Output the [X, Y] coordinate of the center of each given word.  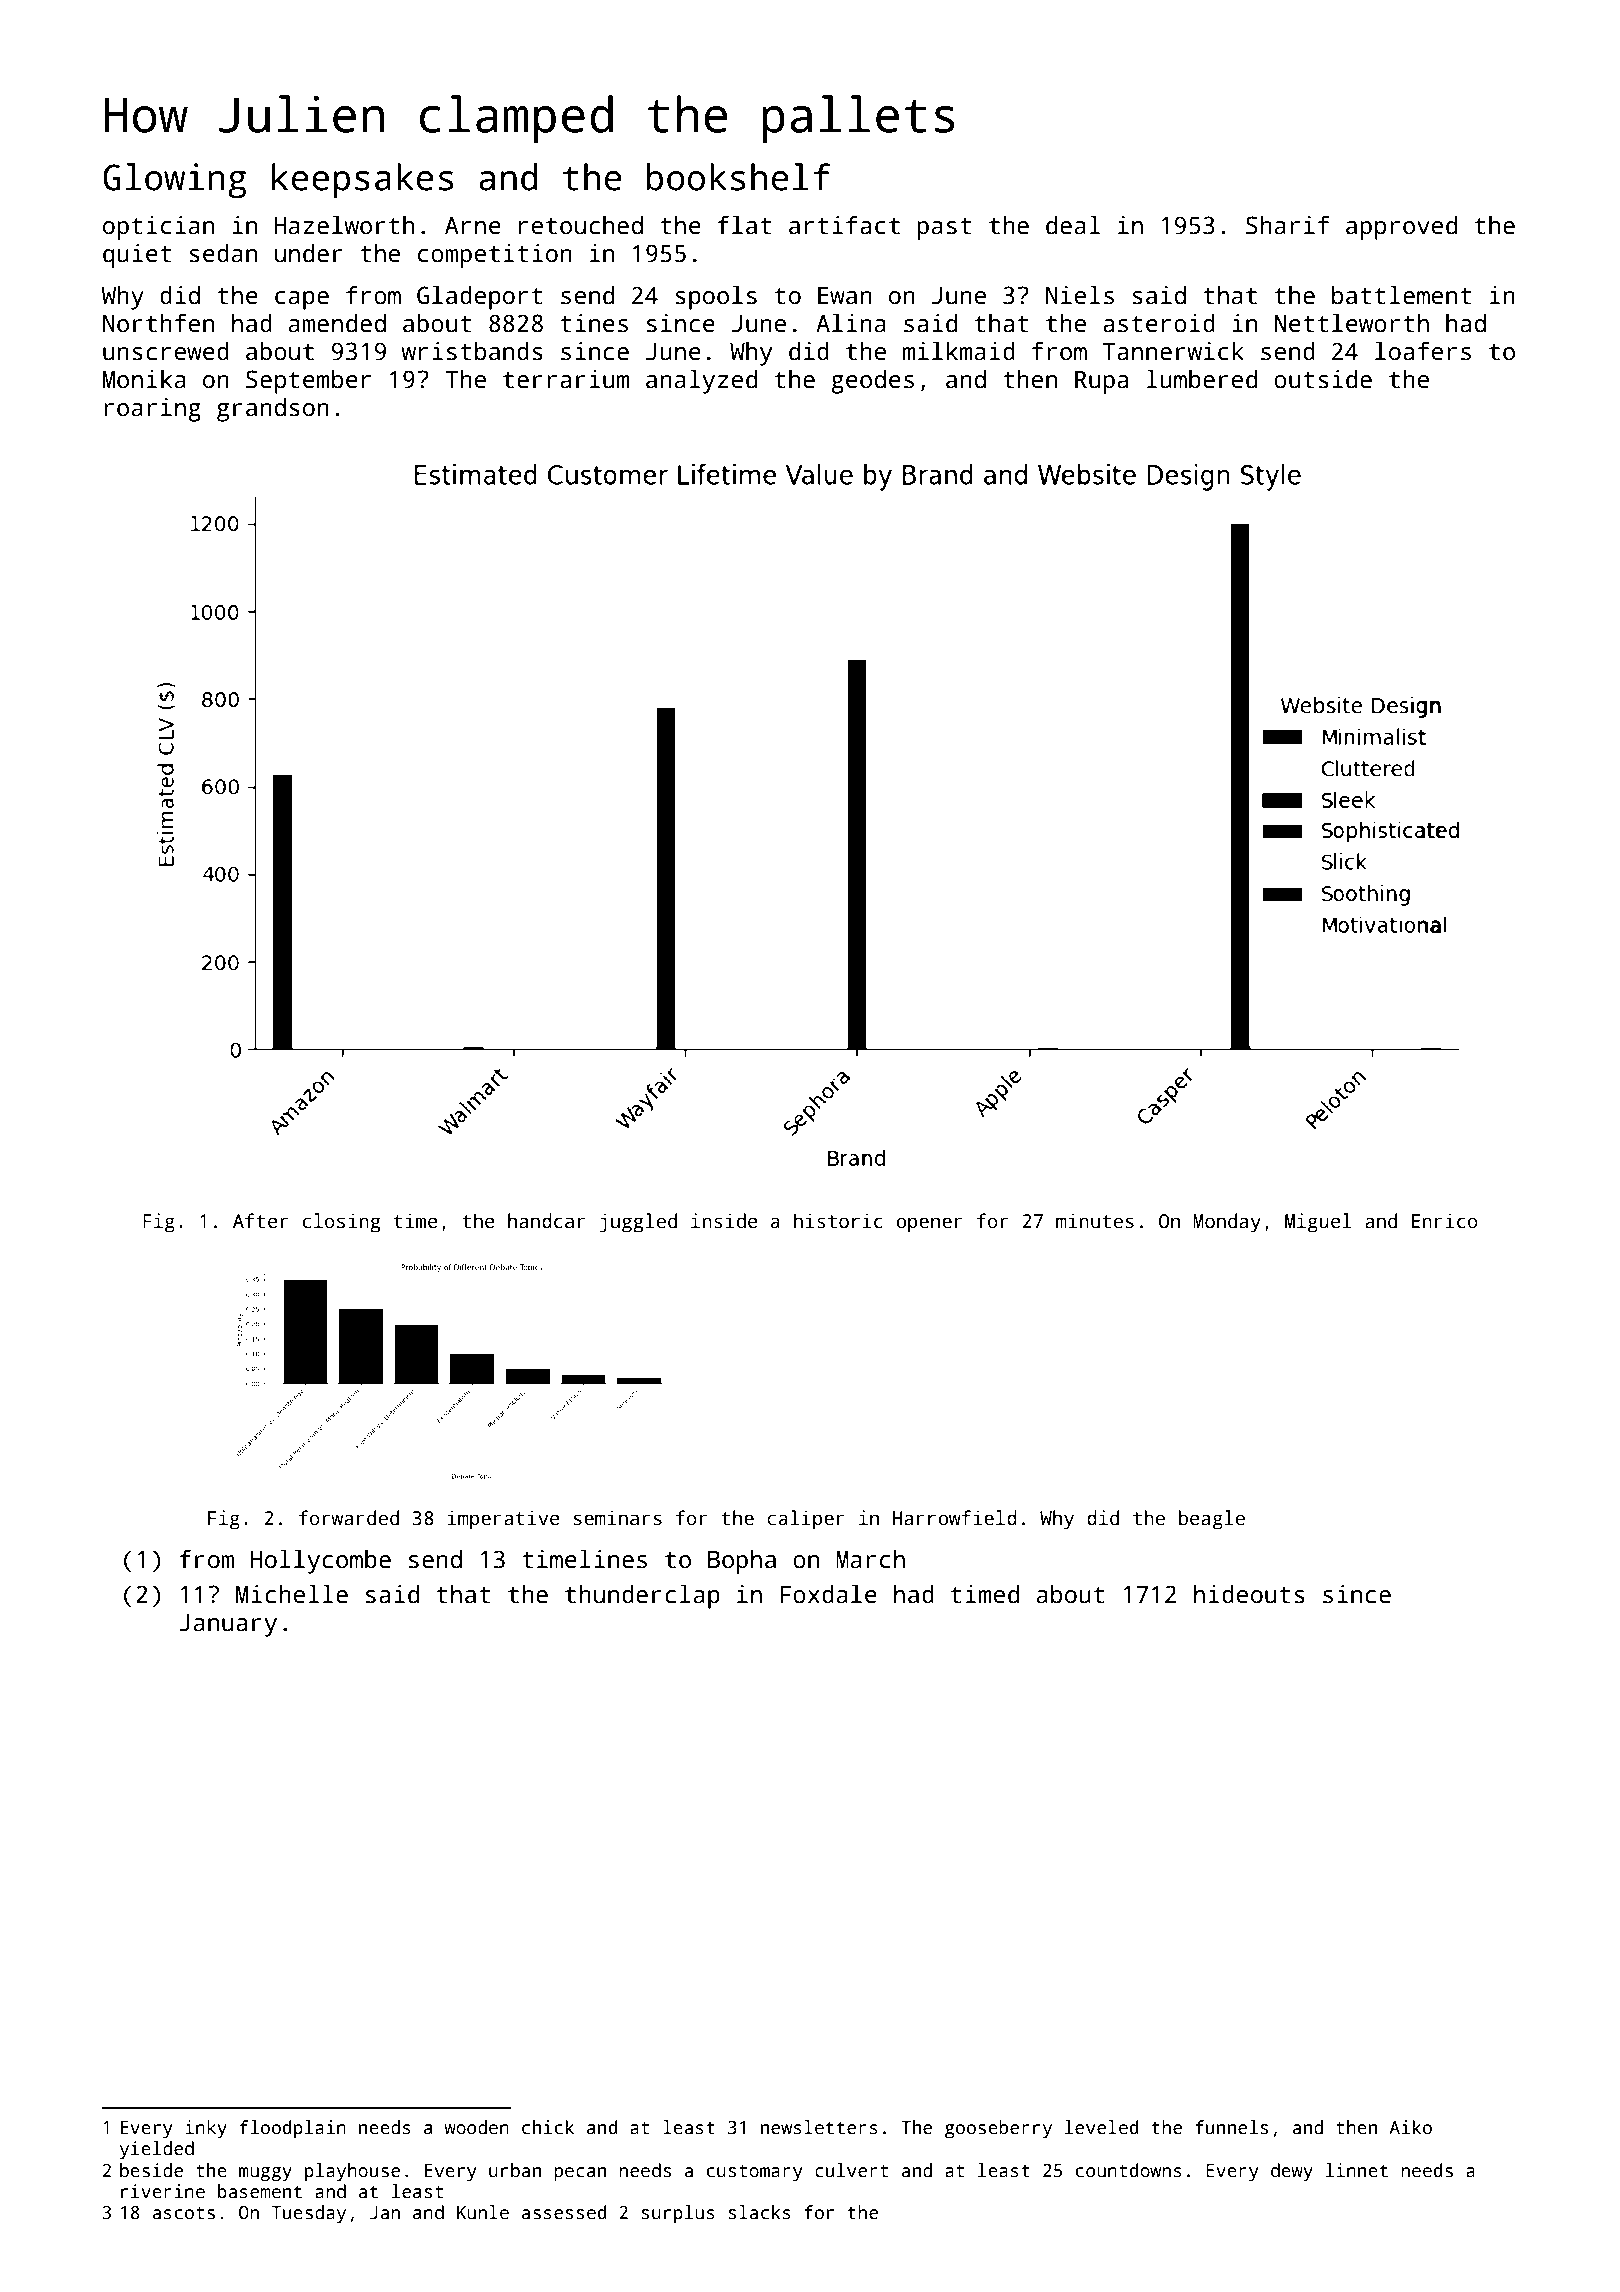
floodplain [293, 2129]
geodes [872, 381]
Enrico [1445, 1221]
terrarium [566, 379]
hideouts [1249, 1594]
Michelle [292, 1594]
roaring [152, 410]
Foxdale [828, 1594]
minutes [1095, 1221]
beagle [1212, 1520]
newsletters [819, 2127]
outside [1323, 379]
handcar [547, 1221]
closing [341, 1223]
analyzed [701, 381]
